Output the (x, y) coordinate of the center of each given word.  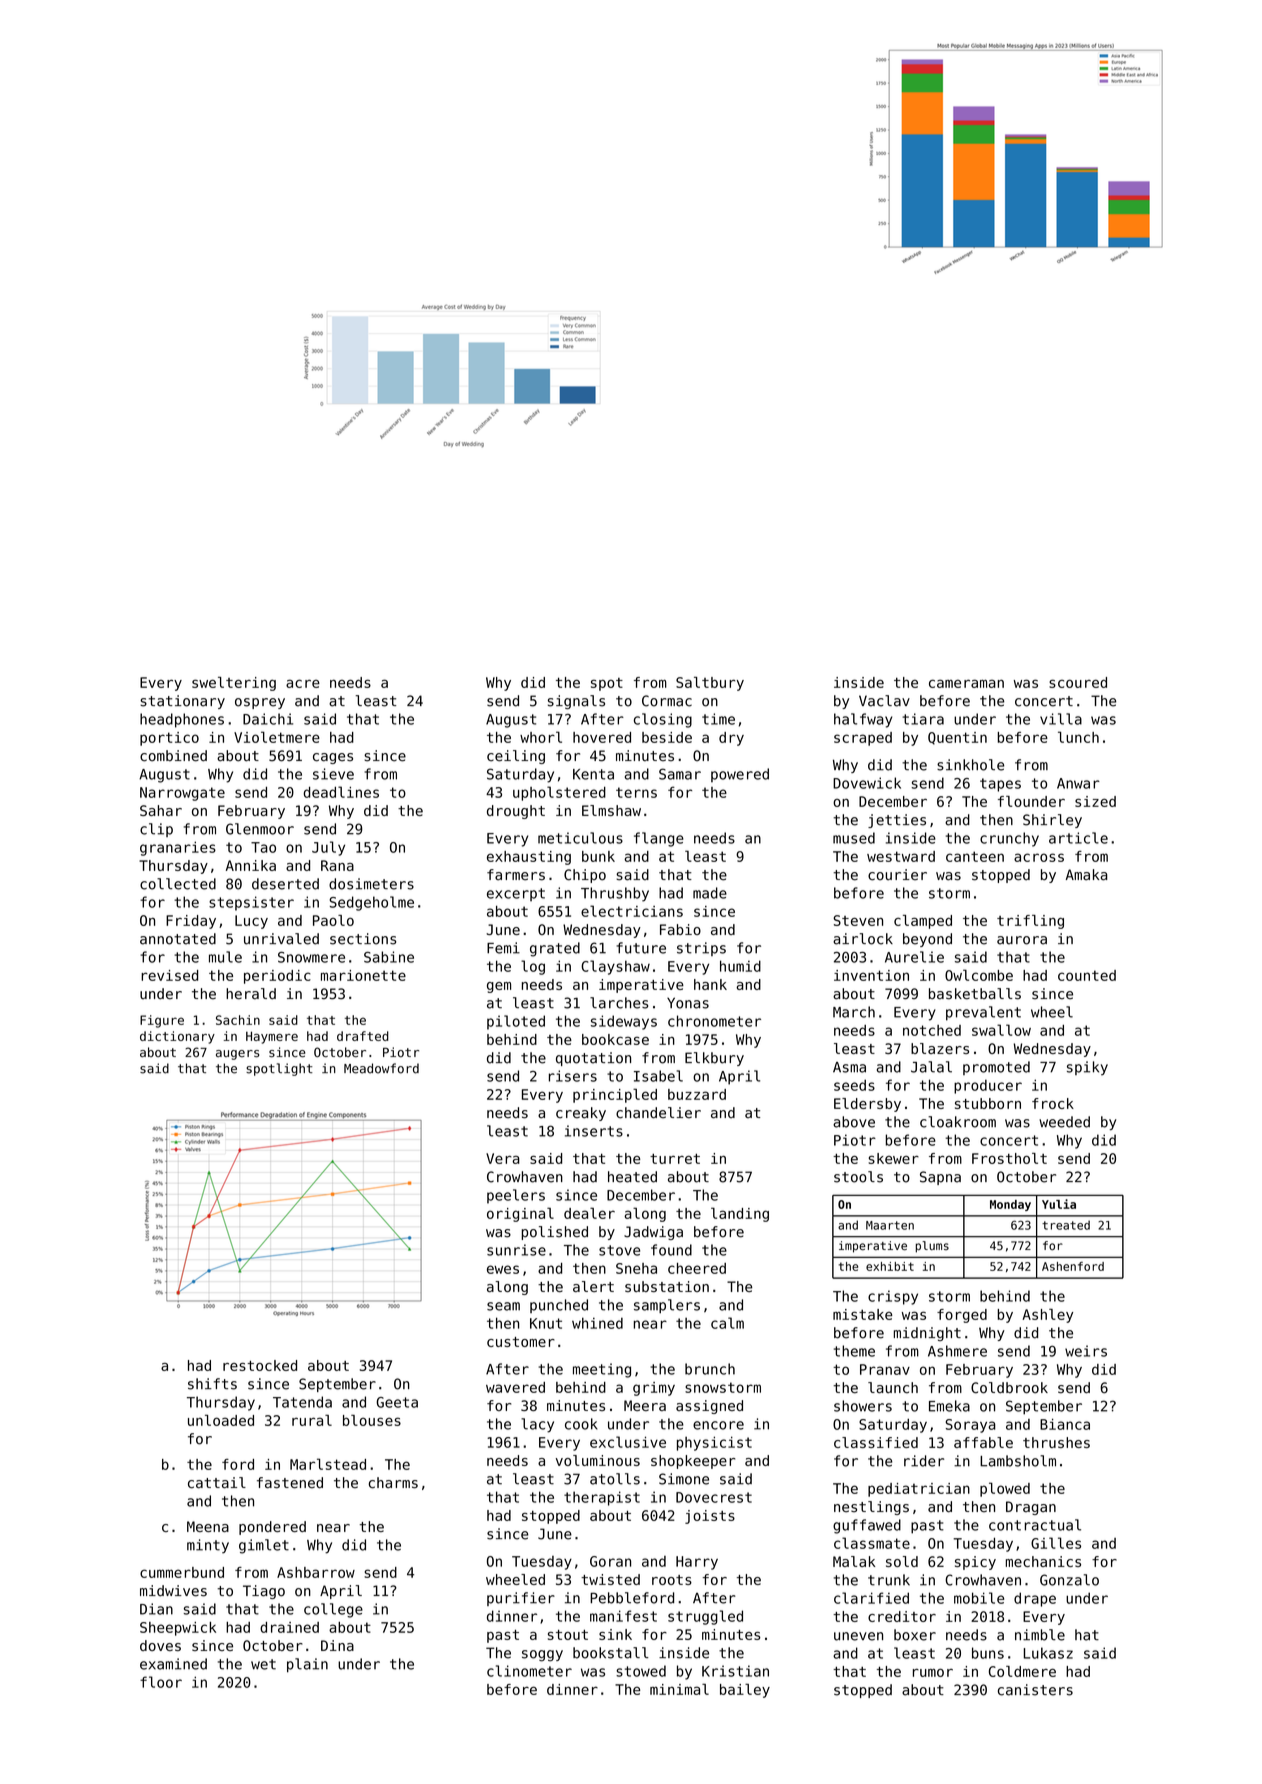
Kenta (593, 774)
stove (619, 1250)
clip (156, 830)
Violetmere (277, 737)
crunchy (1009, 839)
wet (263, 1664)
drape (1035, 1599)
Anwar (1078, 783)
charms (393, 1483)
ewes (503, 1269)
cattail (217, 1483)
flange (659, 839)
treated (1066, 1225)
